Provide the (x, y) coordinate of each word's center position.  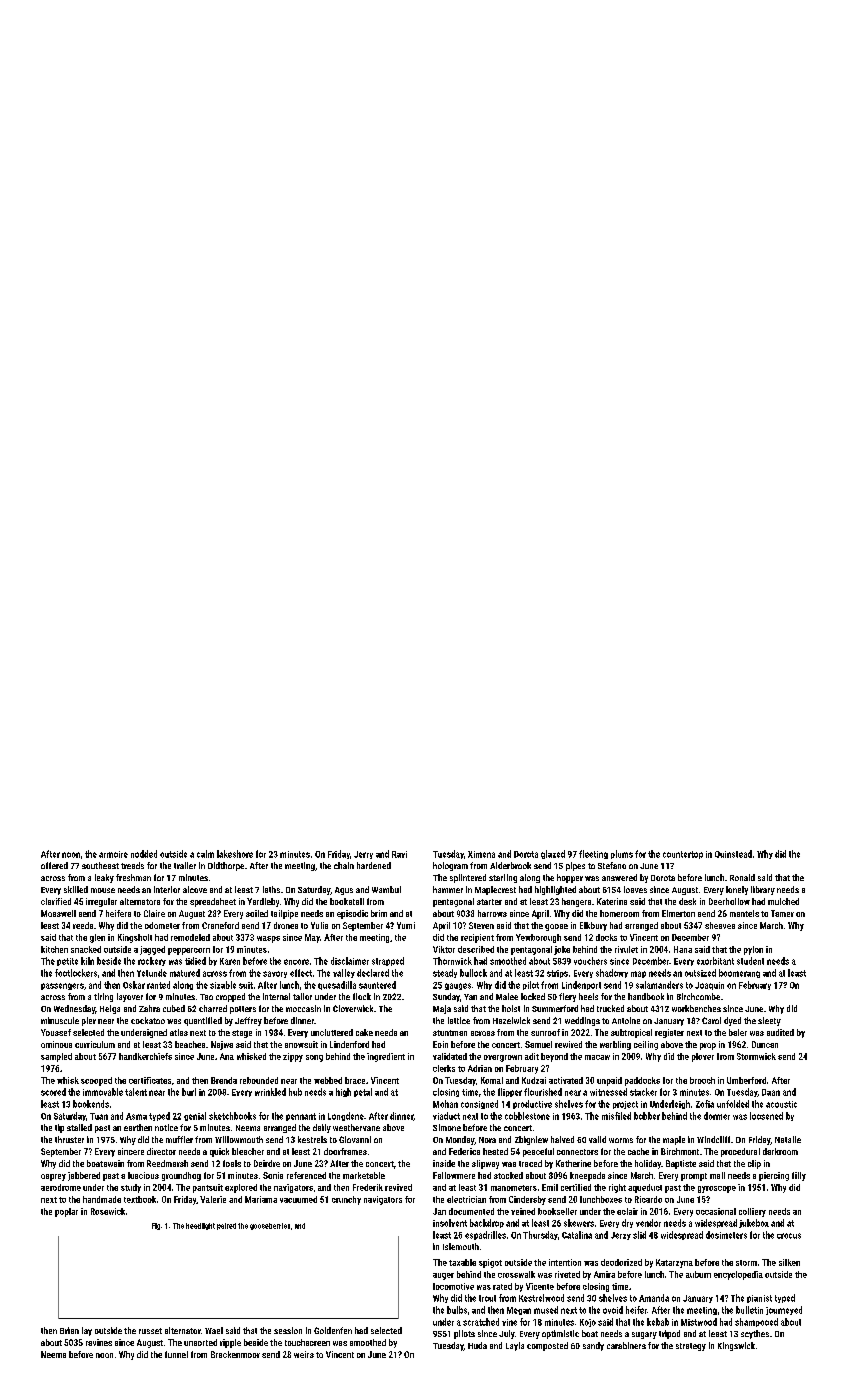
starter (489, 902)
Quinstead (733, 854)
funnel (176, 1354)
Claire (154, 913)
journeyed (784, 1310)
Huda (477, 1345)
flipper (510, 1092)
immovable (103, 1092)
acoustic (781, 1104)
